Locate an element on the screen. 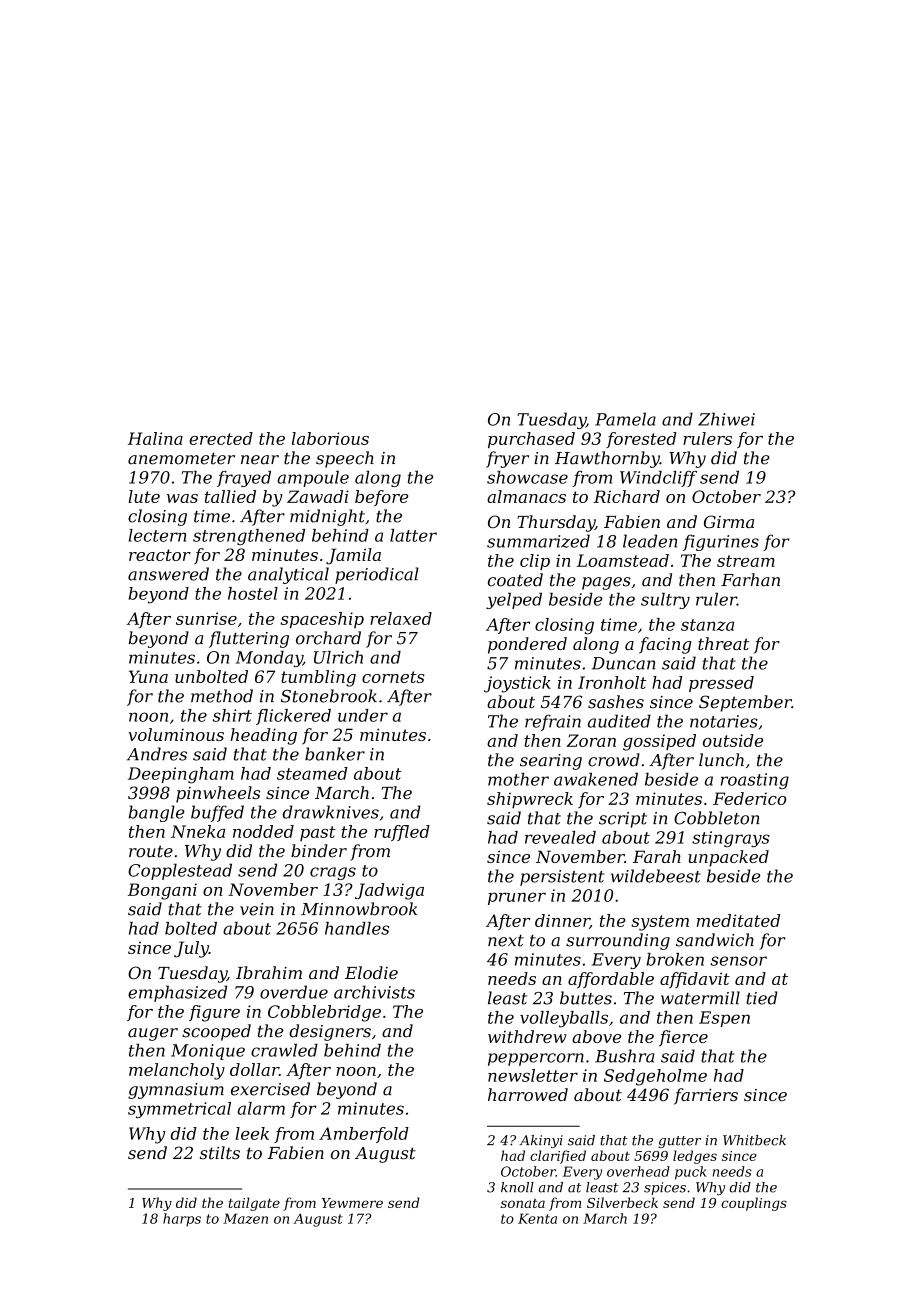  almanacs is located at coordinates (526, 496).
